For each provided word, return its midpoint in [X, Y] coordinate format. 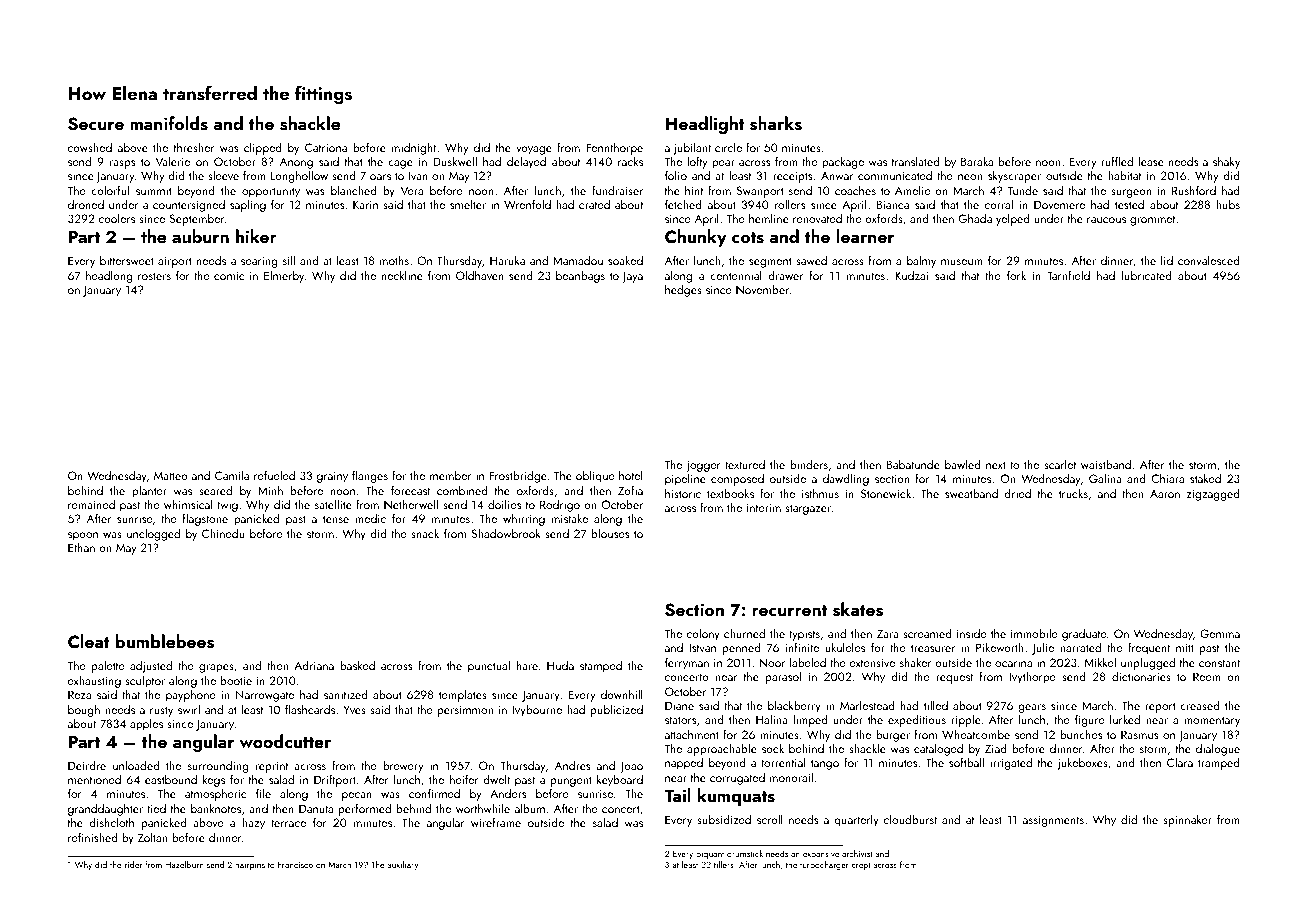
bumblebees [165, 641]
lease [1151, 161]
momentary [1212, 721]
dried [1017, 493]
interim [764, 507]
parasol [783, 677]
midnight [414, 148]
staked [1205, 478]
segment [770, 262]
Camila [232, 475]
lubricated [1147, 275]
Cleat [89, 641]
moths [394, 260]
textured [745, 464]
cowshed [90, 147]
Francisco [295, 864]
